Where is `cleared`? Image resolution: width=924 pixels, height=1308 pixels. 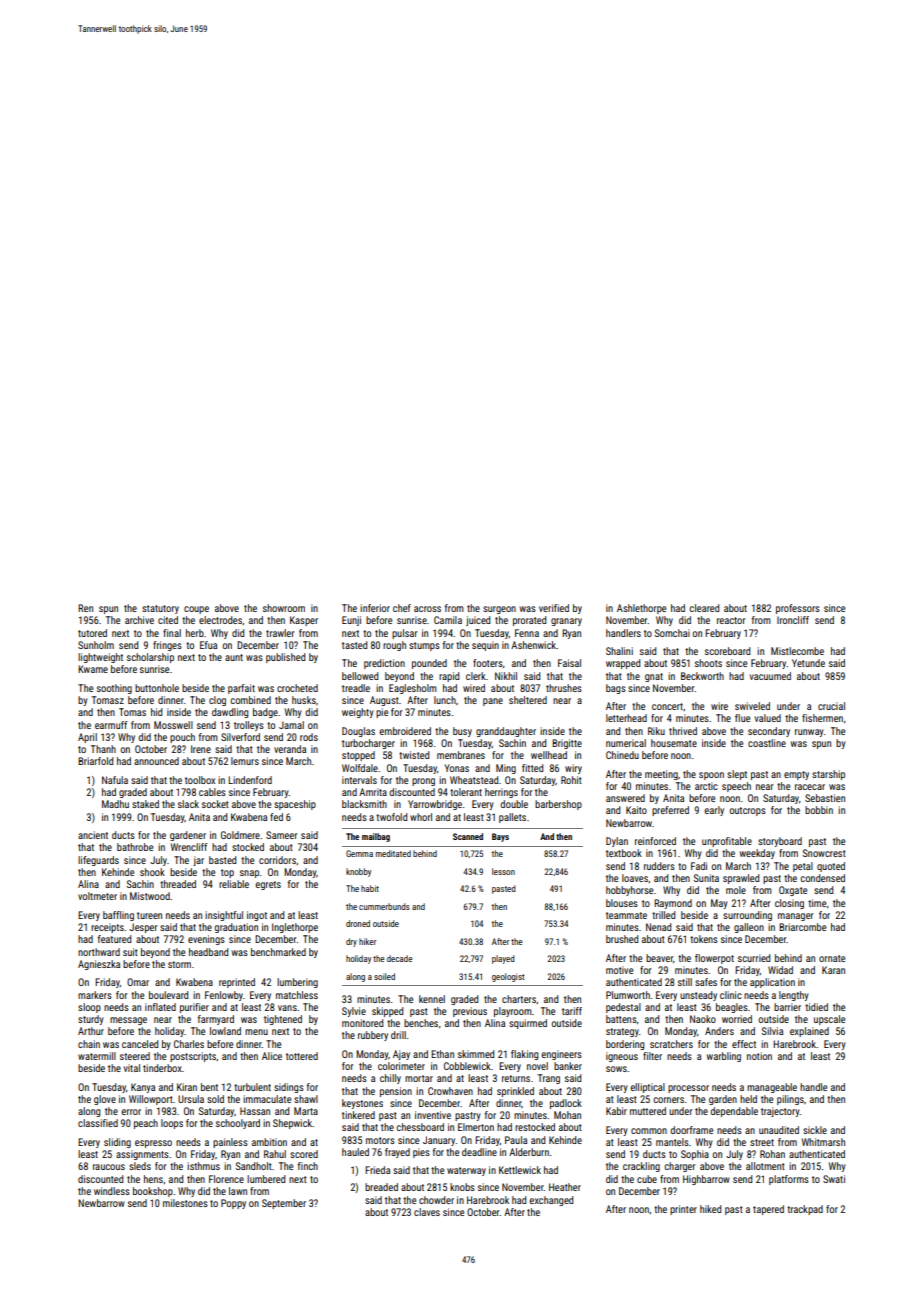
cleared is located at coordinates (704, 608).
